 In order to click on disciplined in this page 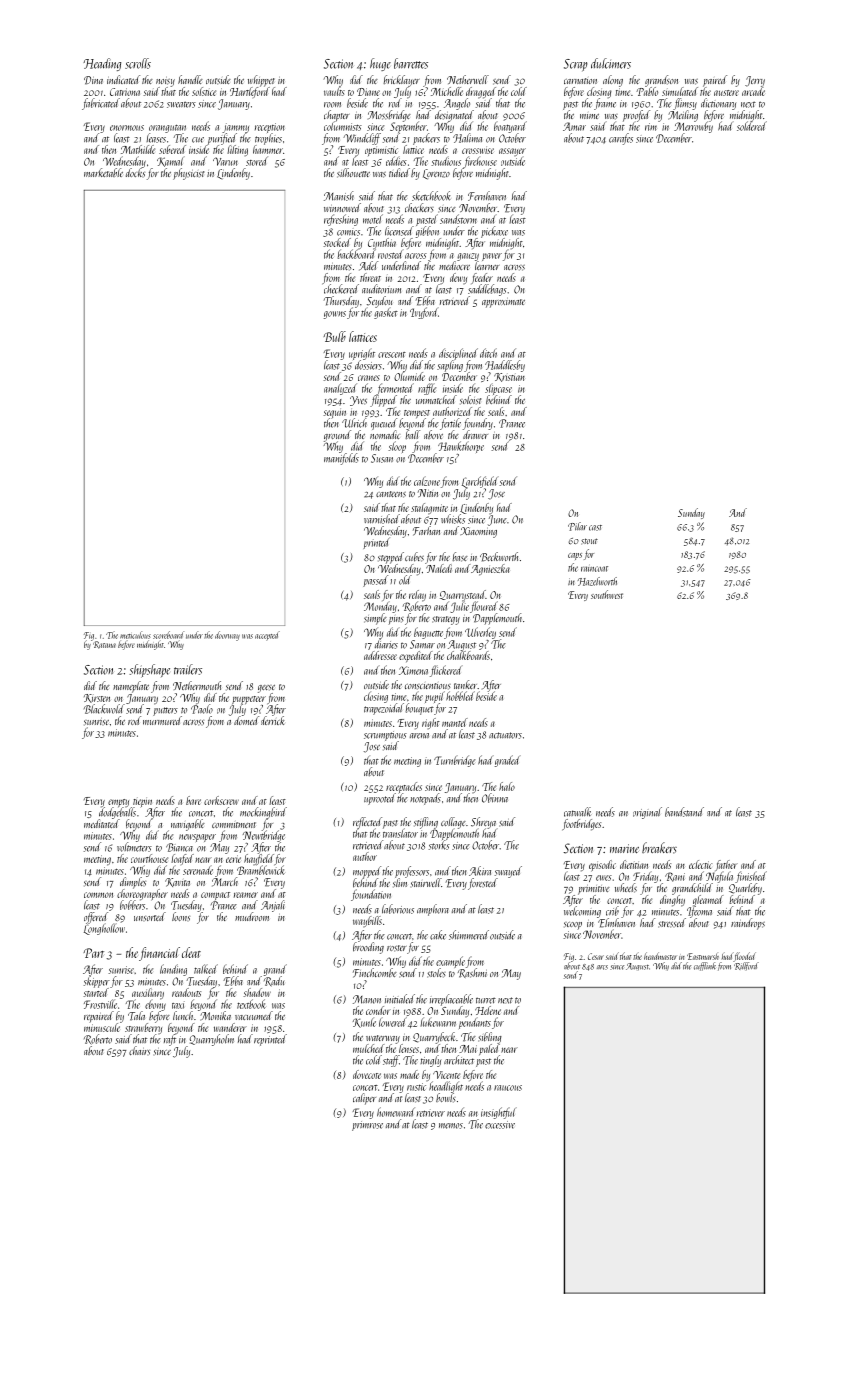, I will do `click(458, 354)`.
